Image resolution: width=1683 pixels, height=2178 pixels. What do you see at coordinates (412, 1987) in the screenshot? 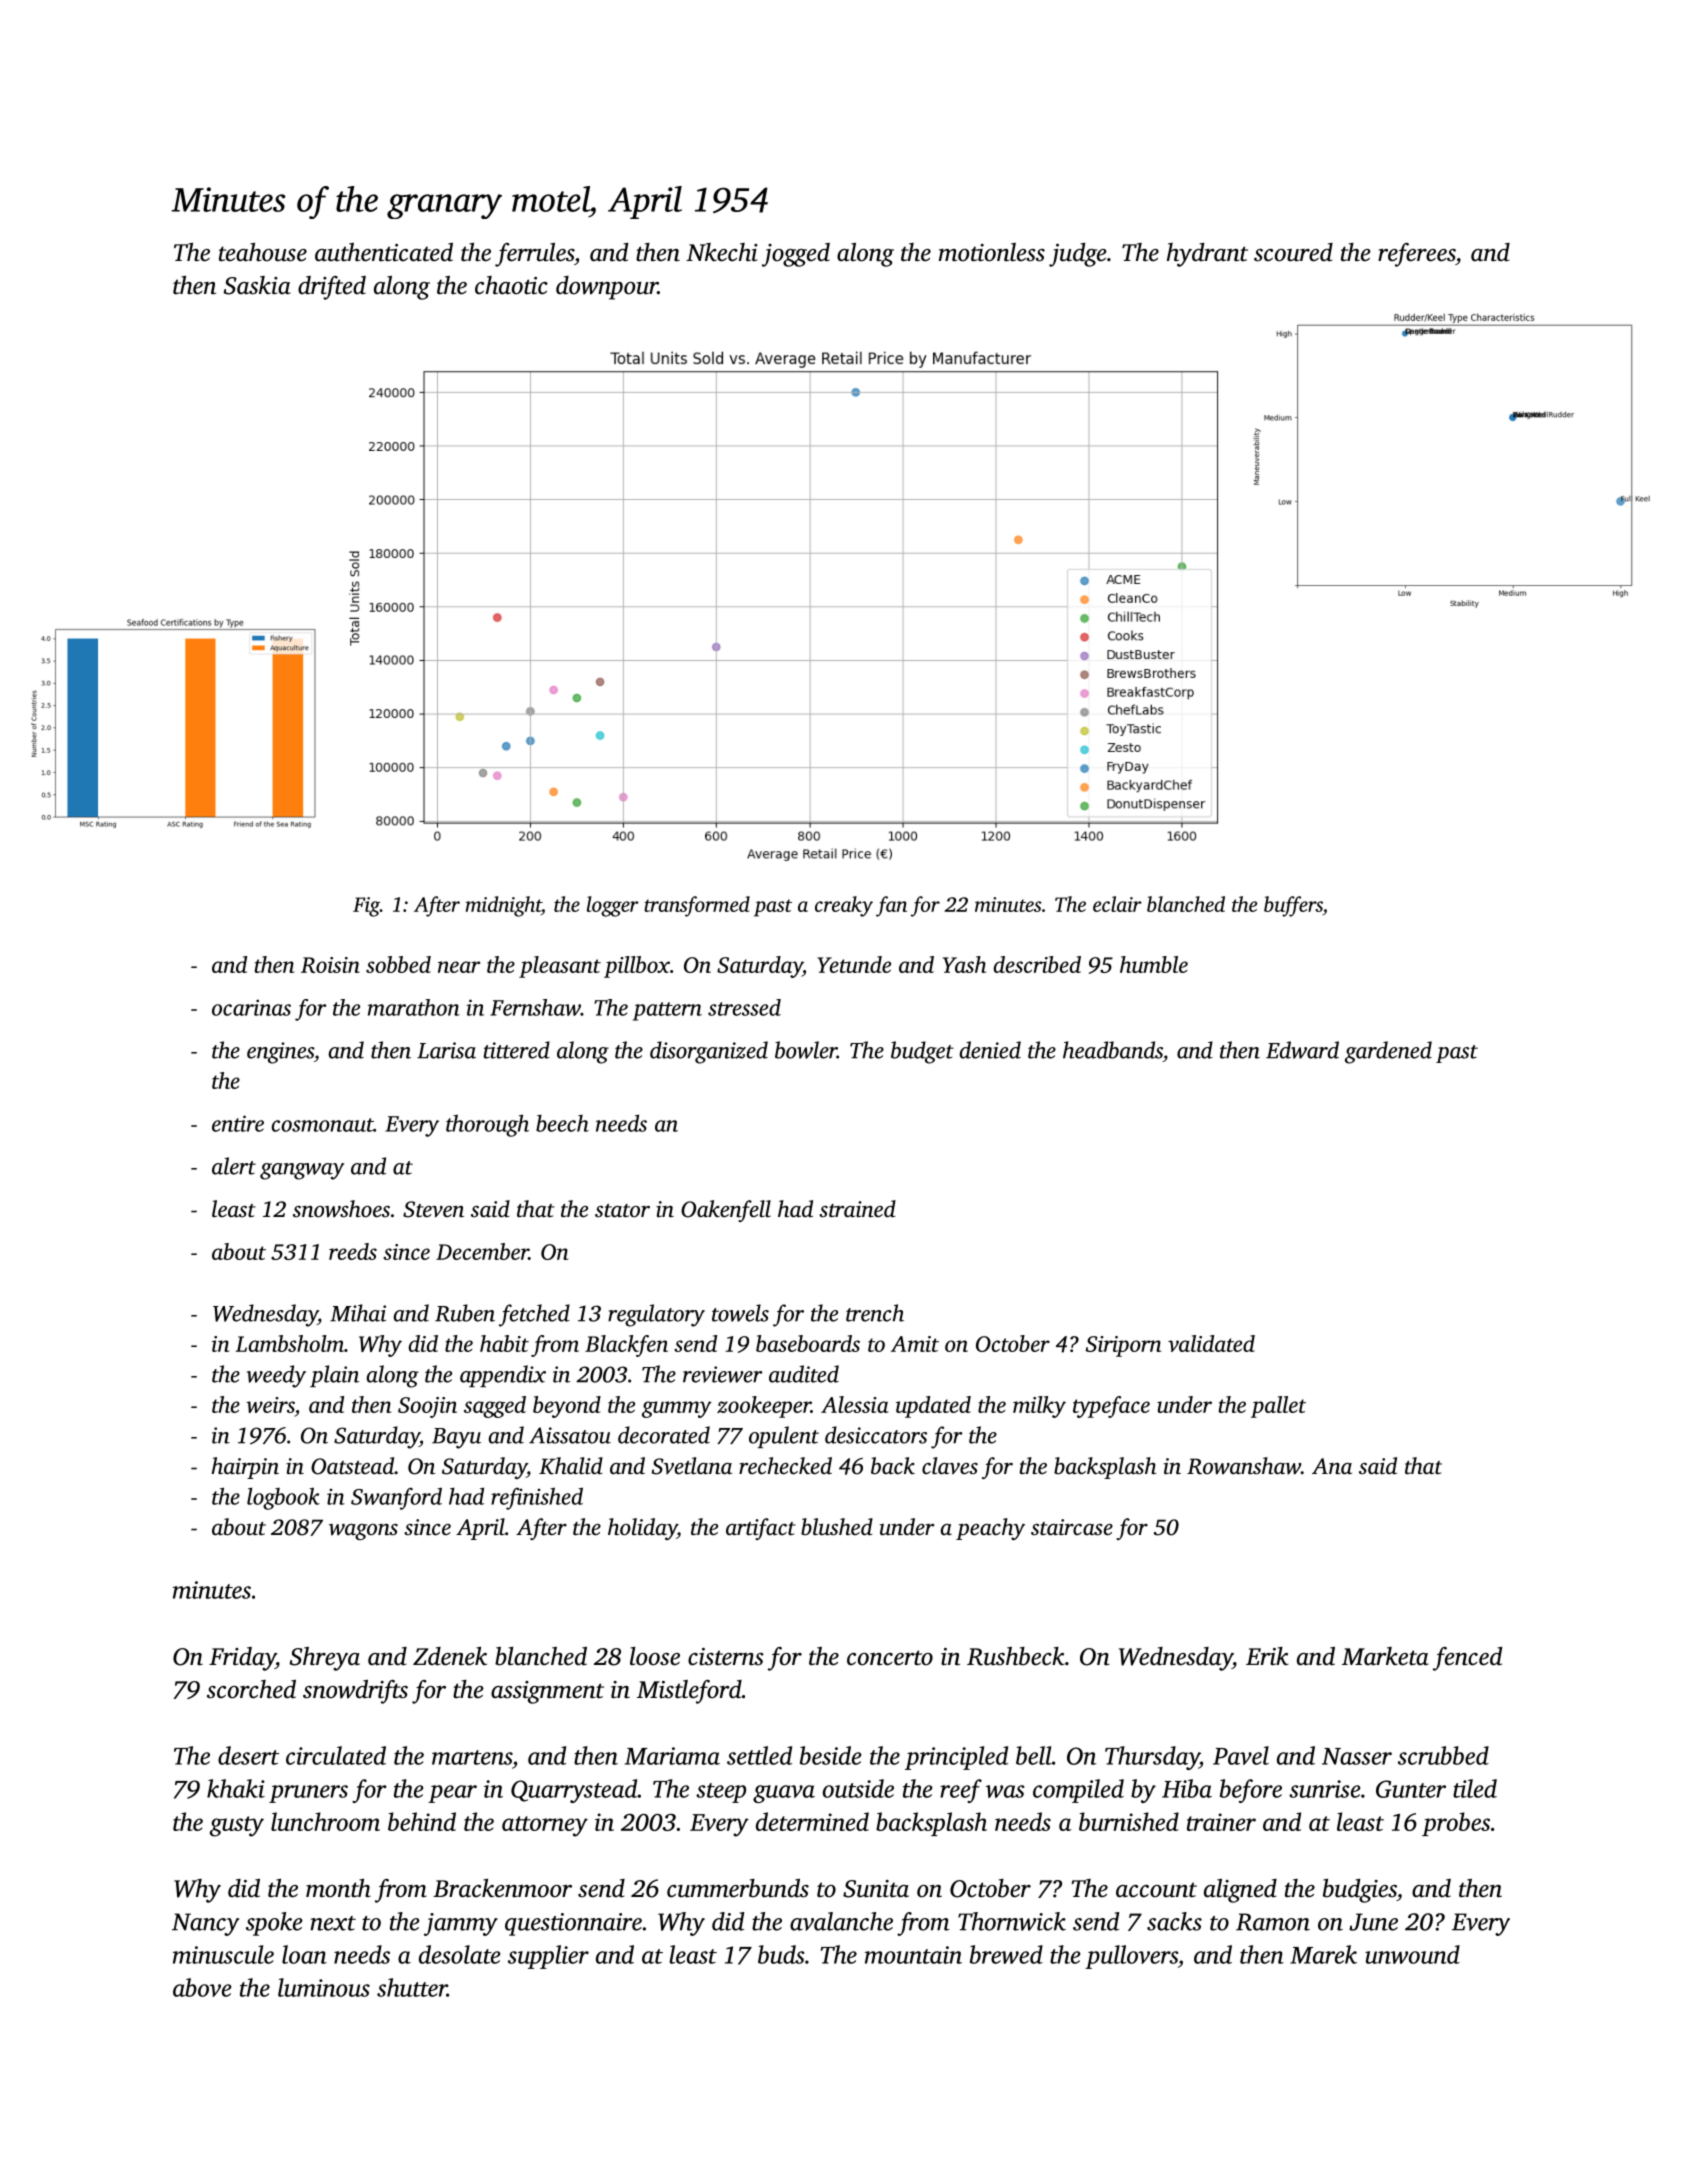
I see `shutter` at bounding box center [412, 1987].
